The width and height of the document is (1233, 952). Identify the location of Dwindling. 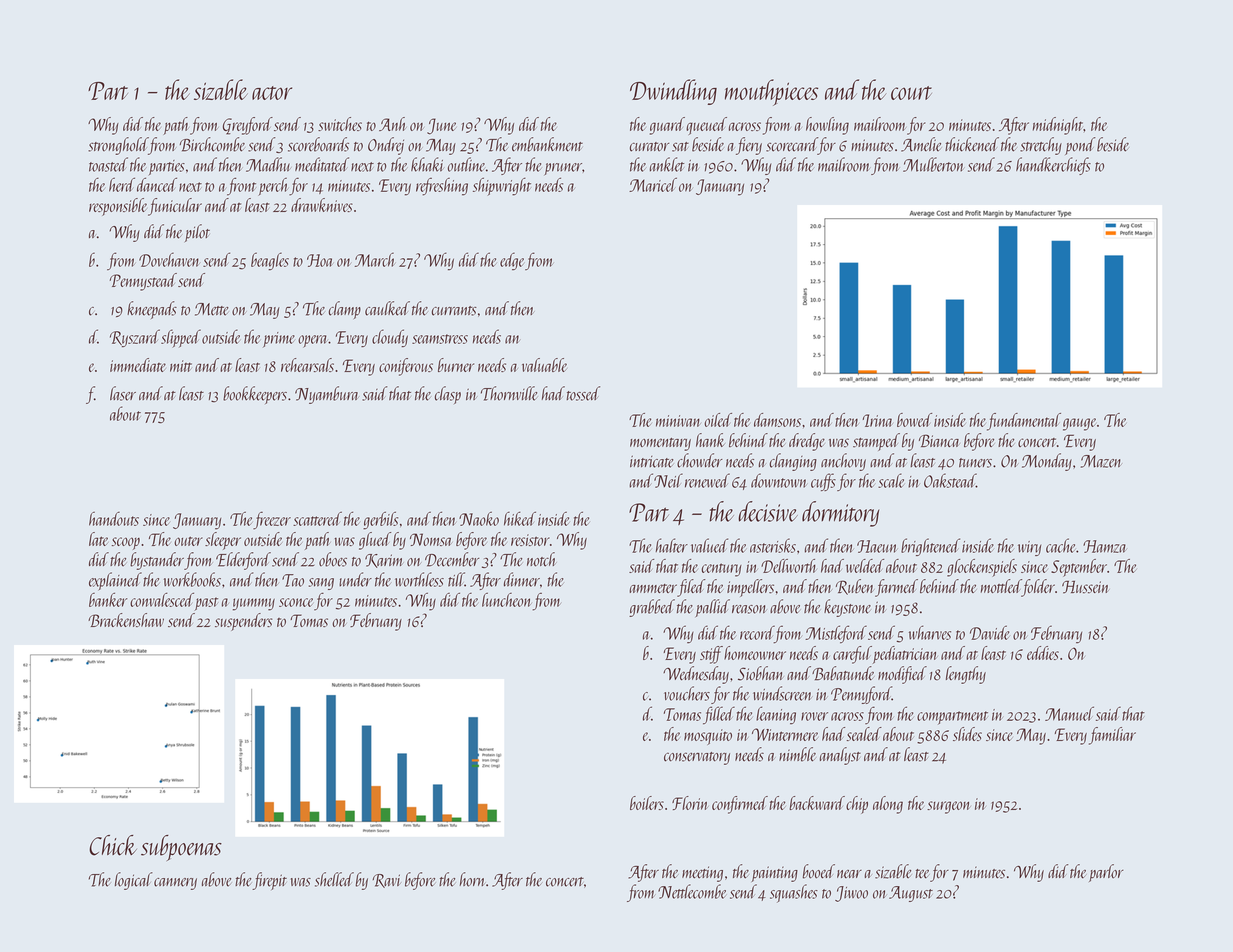
(673, 92).
